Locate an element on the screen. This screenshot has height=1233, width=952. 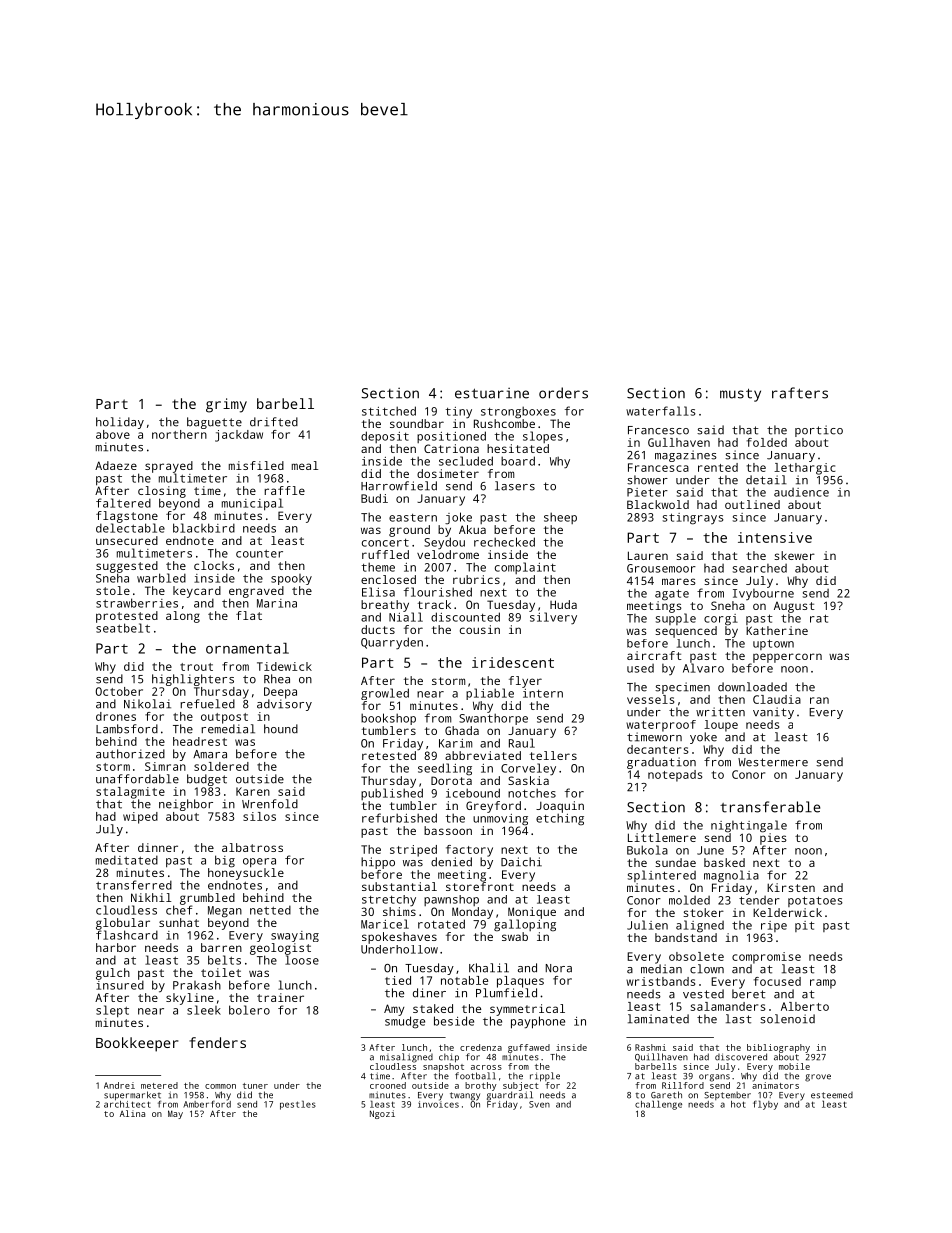
estuarine is located at coordinates (492, 393).
